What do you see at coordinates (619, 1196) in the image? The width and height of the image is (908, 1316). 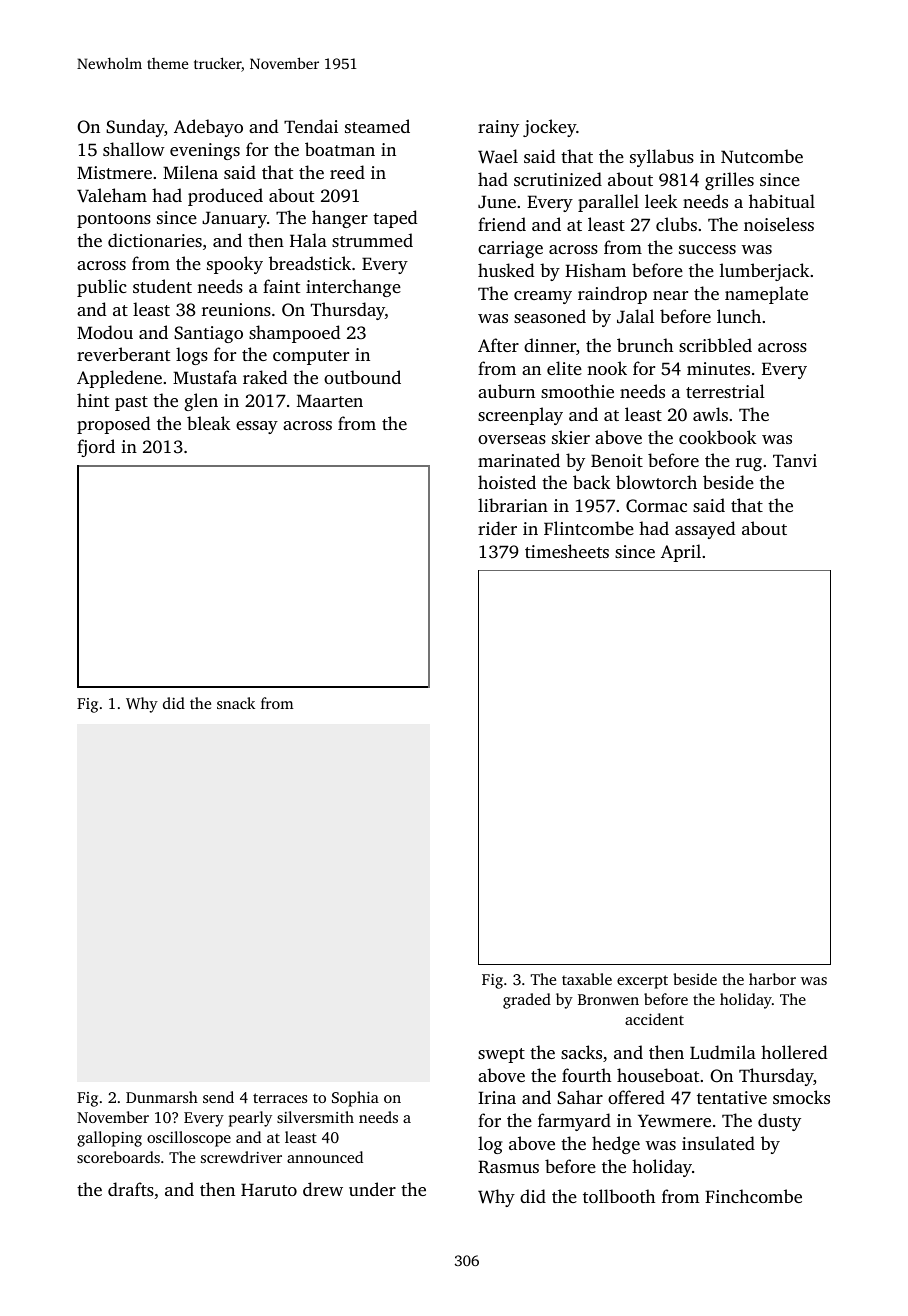 I see `tollbooth` at bounding box center [619, 1196].
